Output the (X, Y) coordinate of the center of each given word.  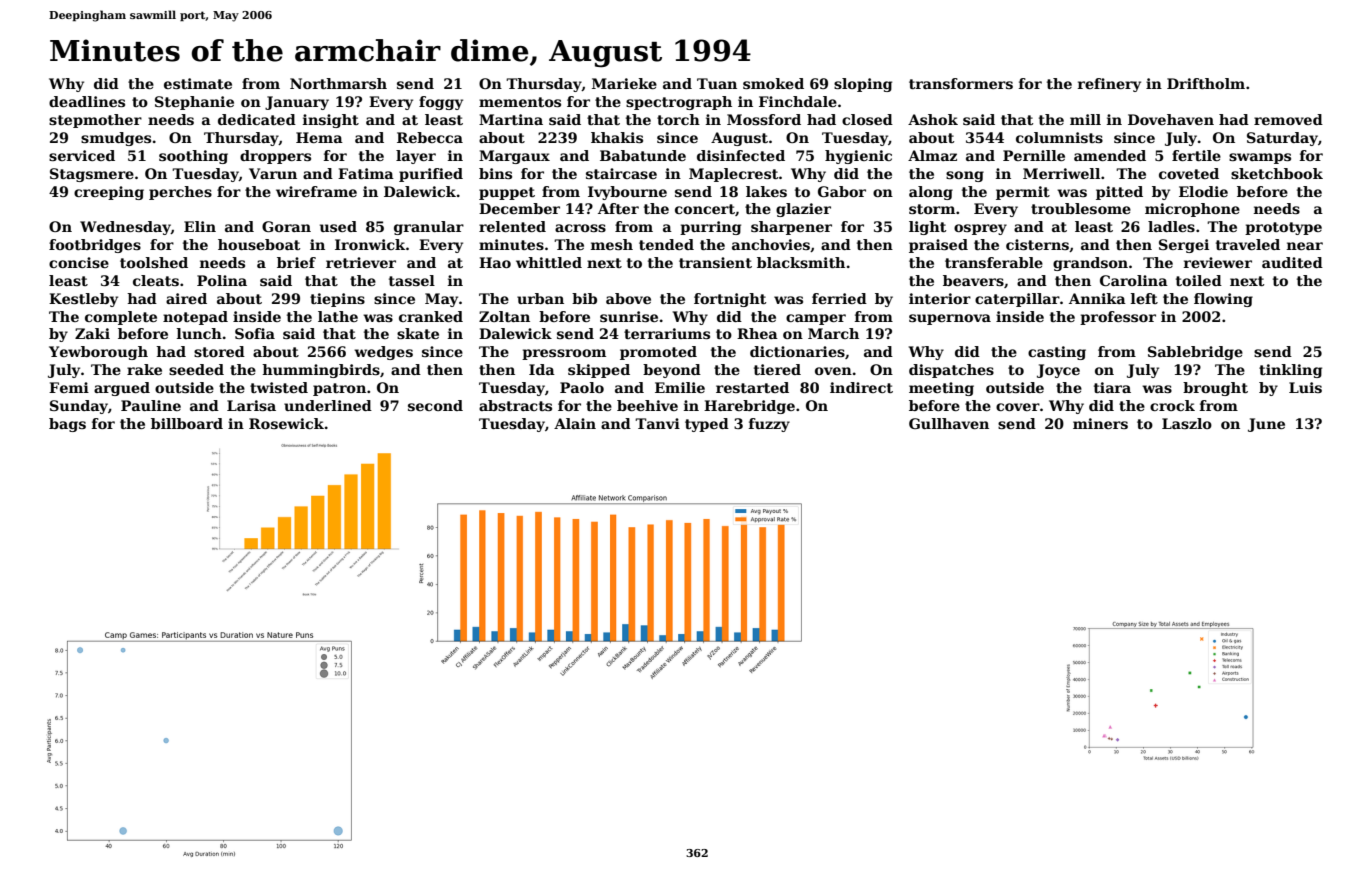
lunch (199, 333)
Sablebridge (1195, 353)
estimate (198, 83)
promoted (658, 353)
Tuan (717, 83)
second (435, 405)
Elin (200, 226)
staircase (621, 173)
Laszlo (1187, 423)
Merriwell (1061, 173)
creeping (109, 193)
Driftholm (1206, 83)
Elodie (1203, 191)
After (618, 208)
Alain (575, 423)
